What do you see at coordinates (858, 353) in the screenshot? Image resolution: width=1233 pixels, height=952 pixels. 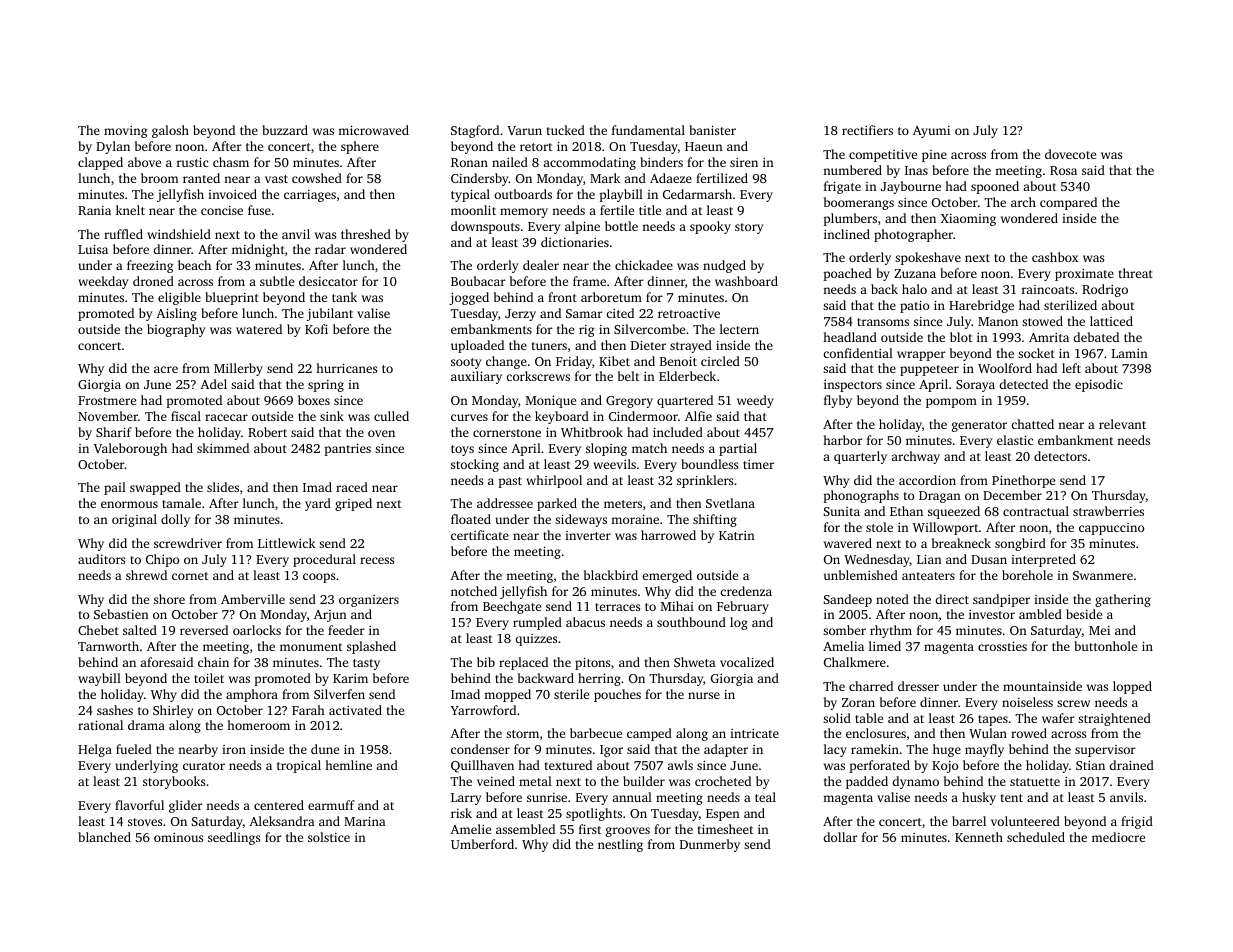 I see `confidential` at bounding box center [858, 353].
